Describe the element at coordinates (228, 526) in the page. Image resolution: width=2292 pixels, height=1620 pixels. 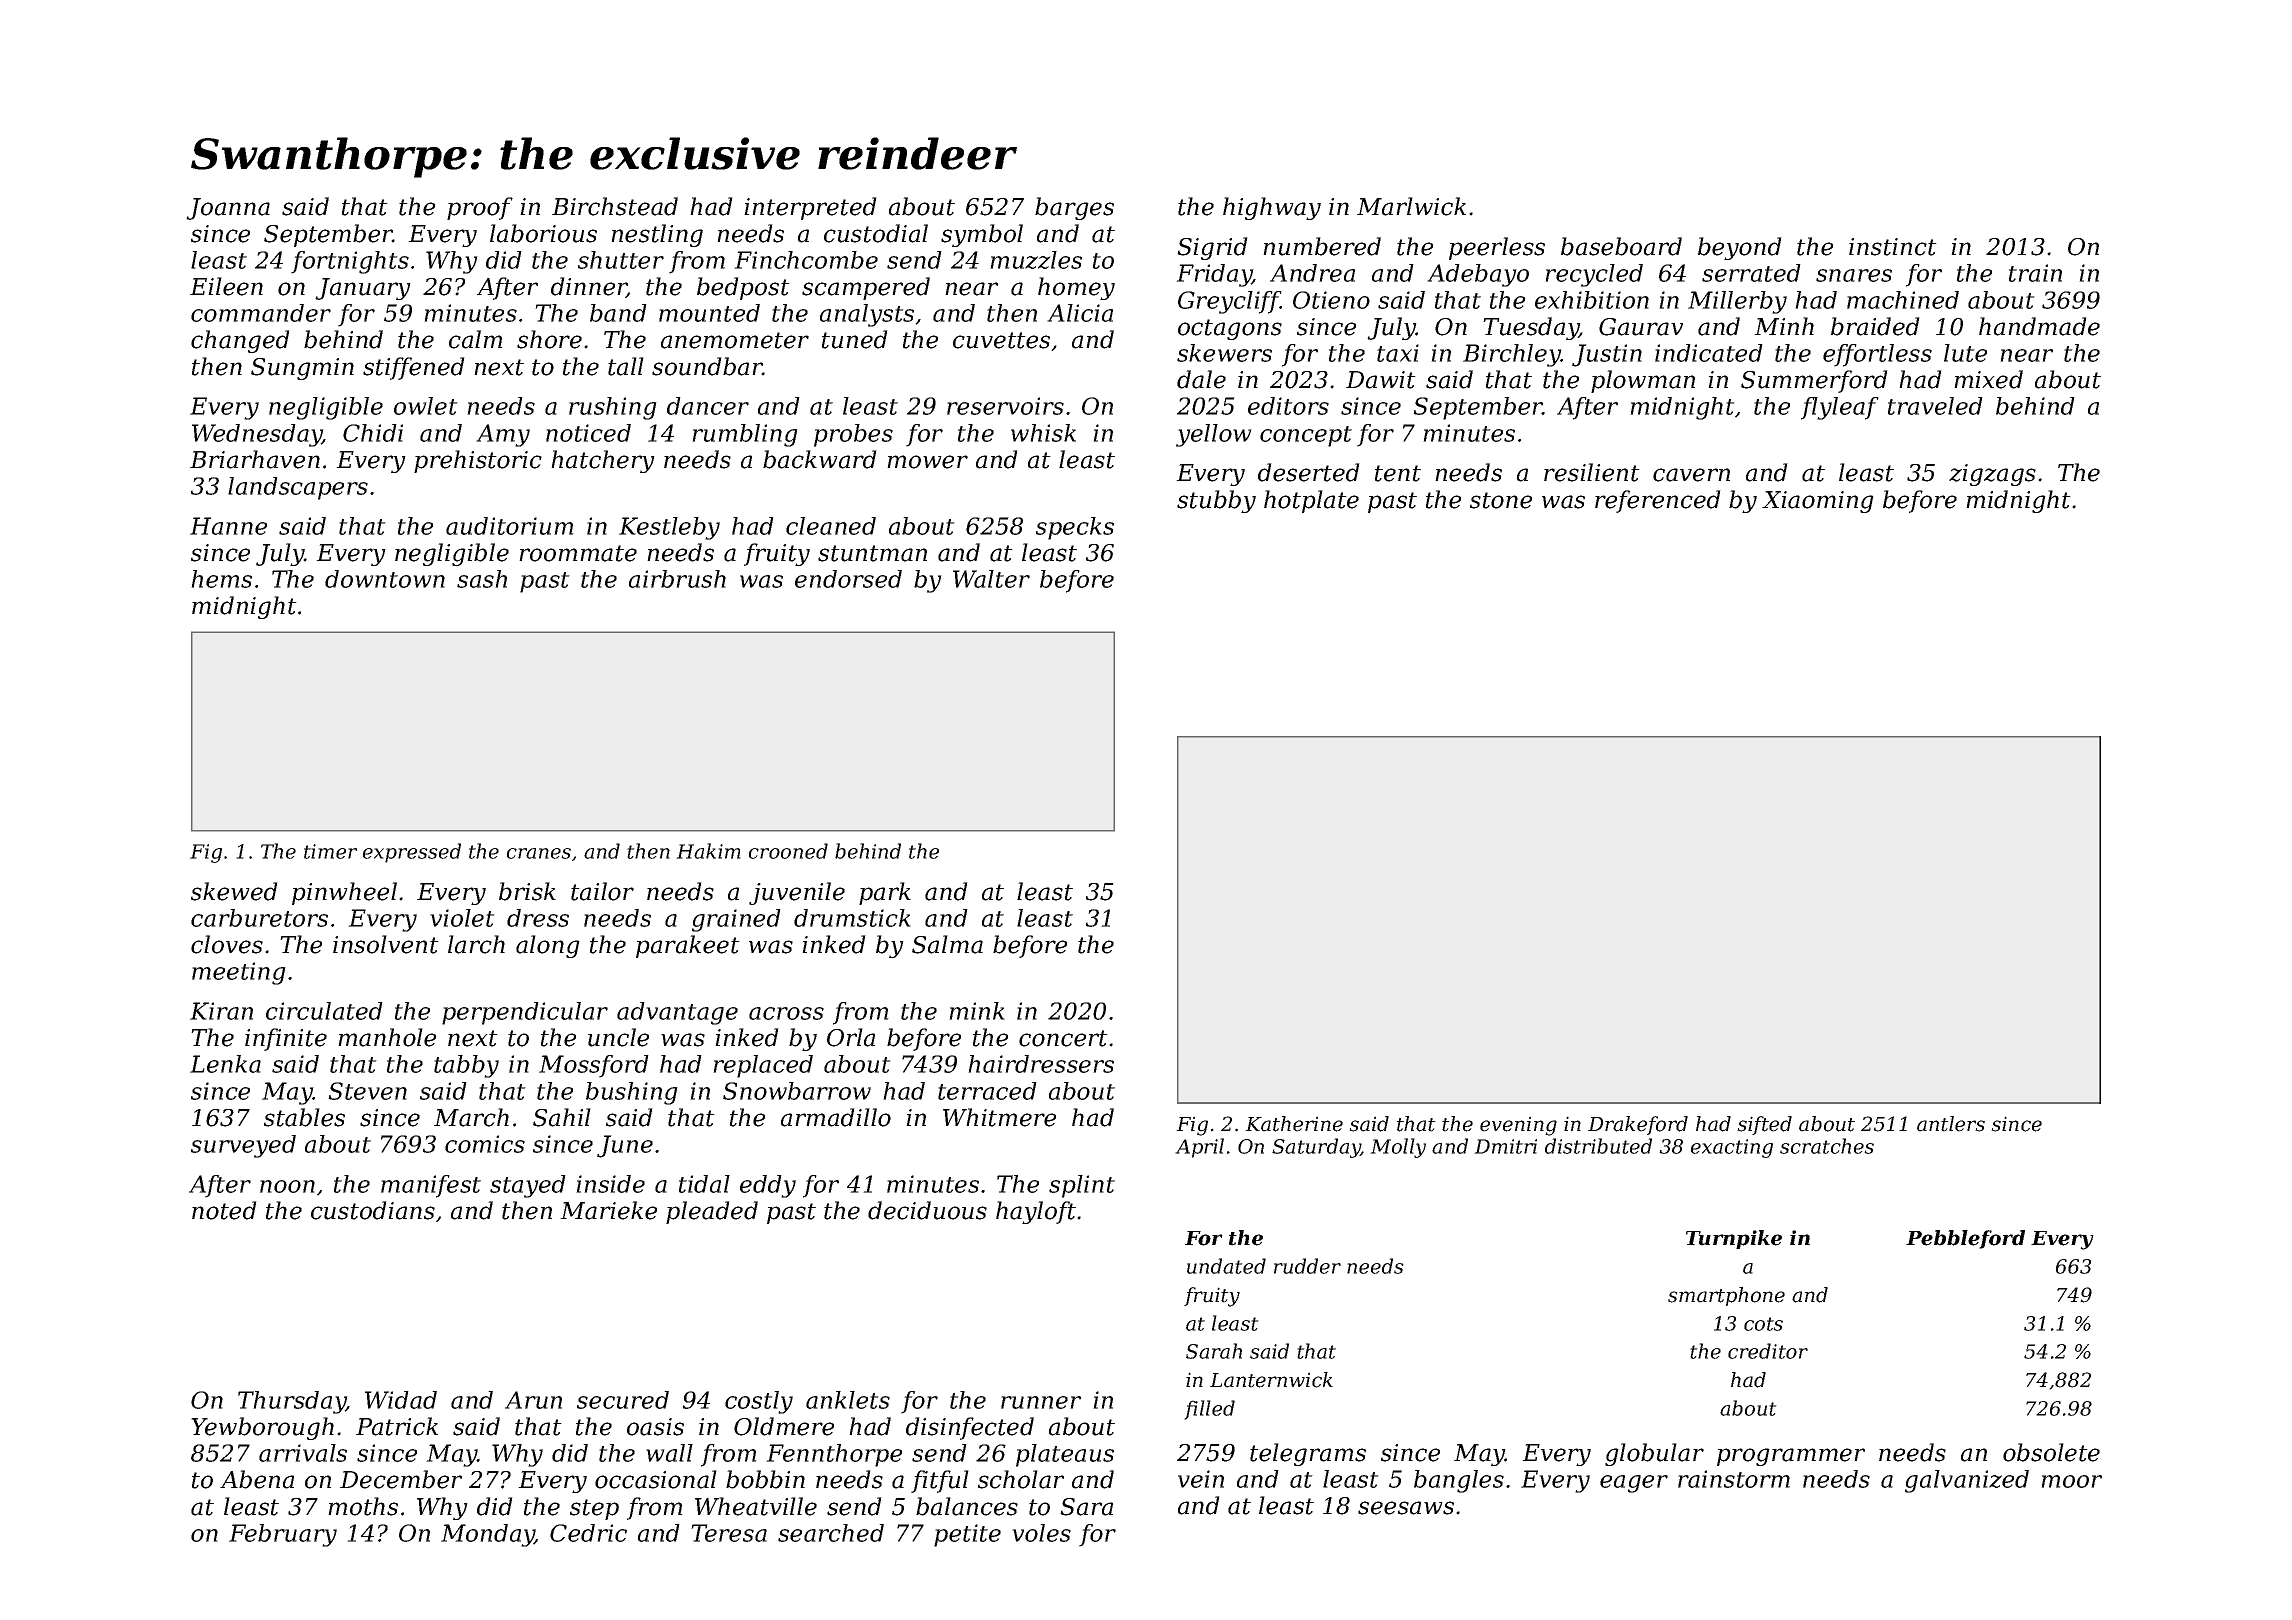
I see `Hanne` at that location.
